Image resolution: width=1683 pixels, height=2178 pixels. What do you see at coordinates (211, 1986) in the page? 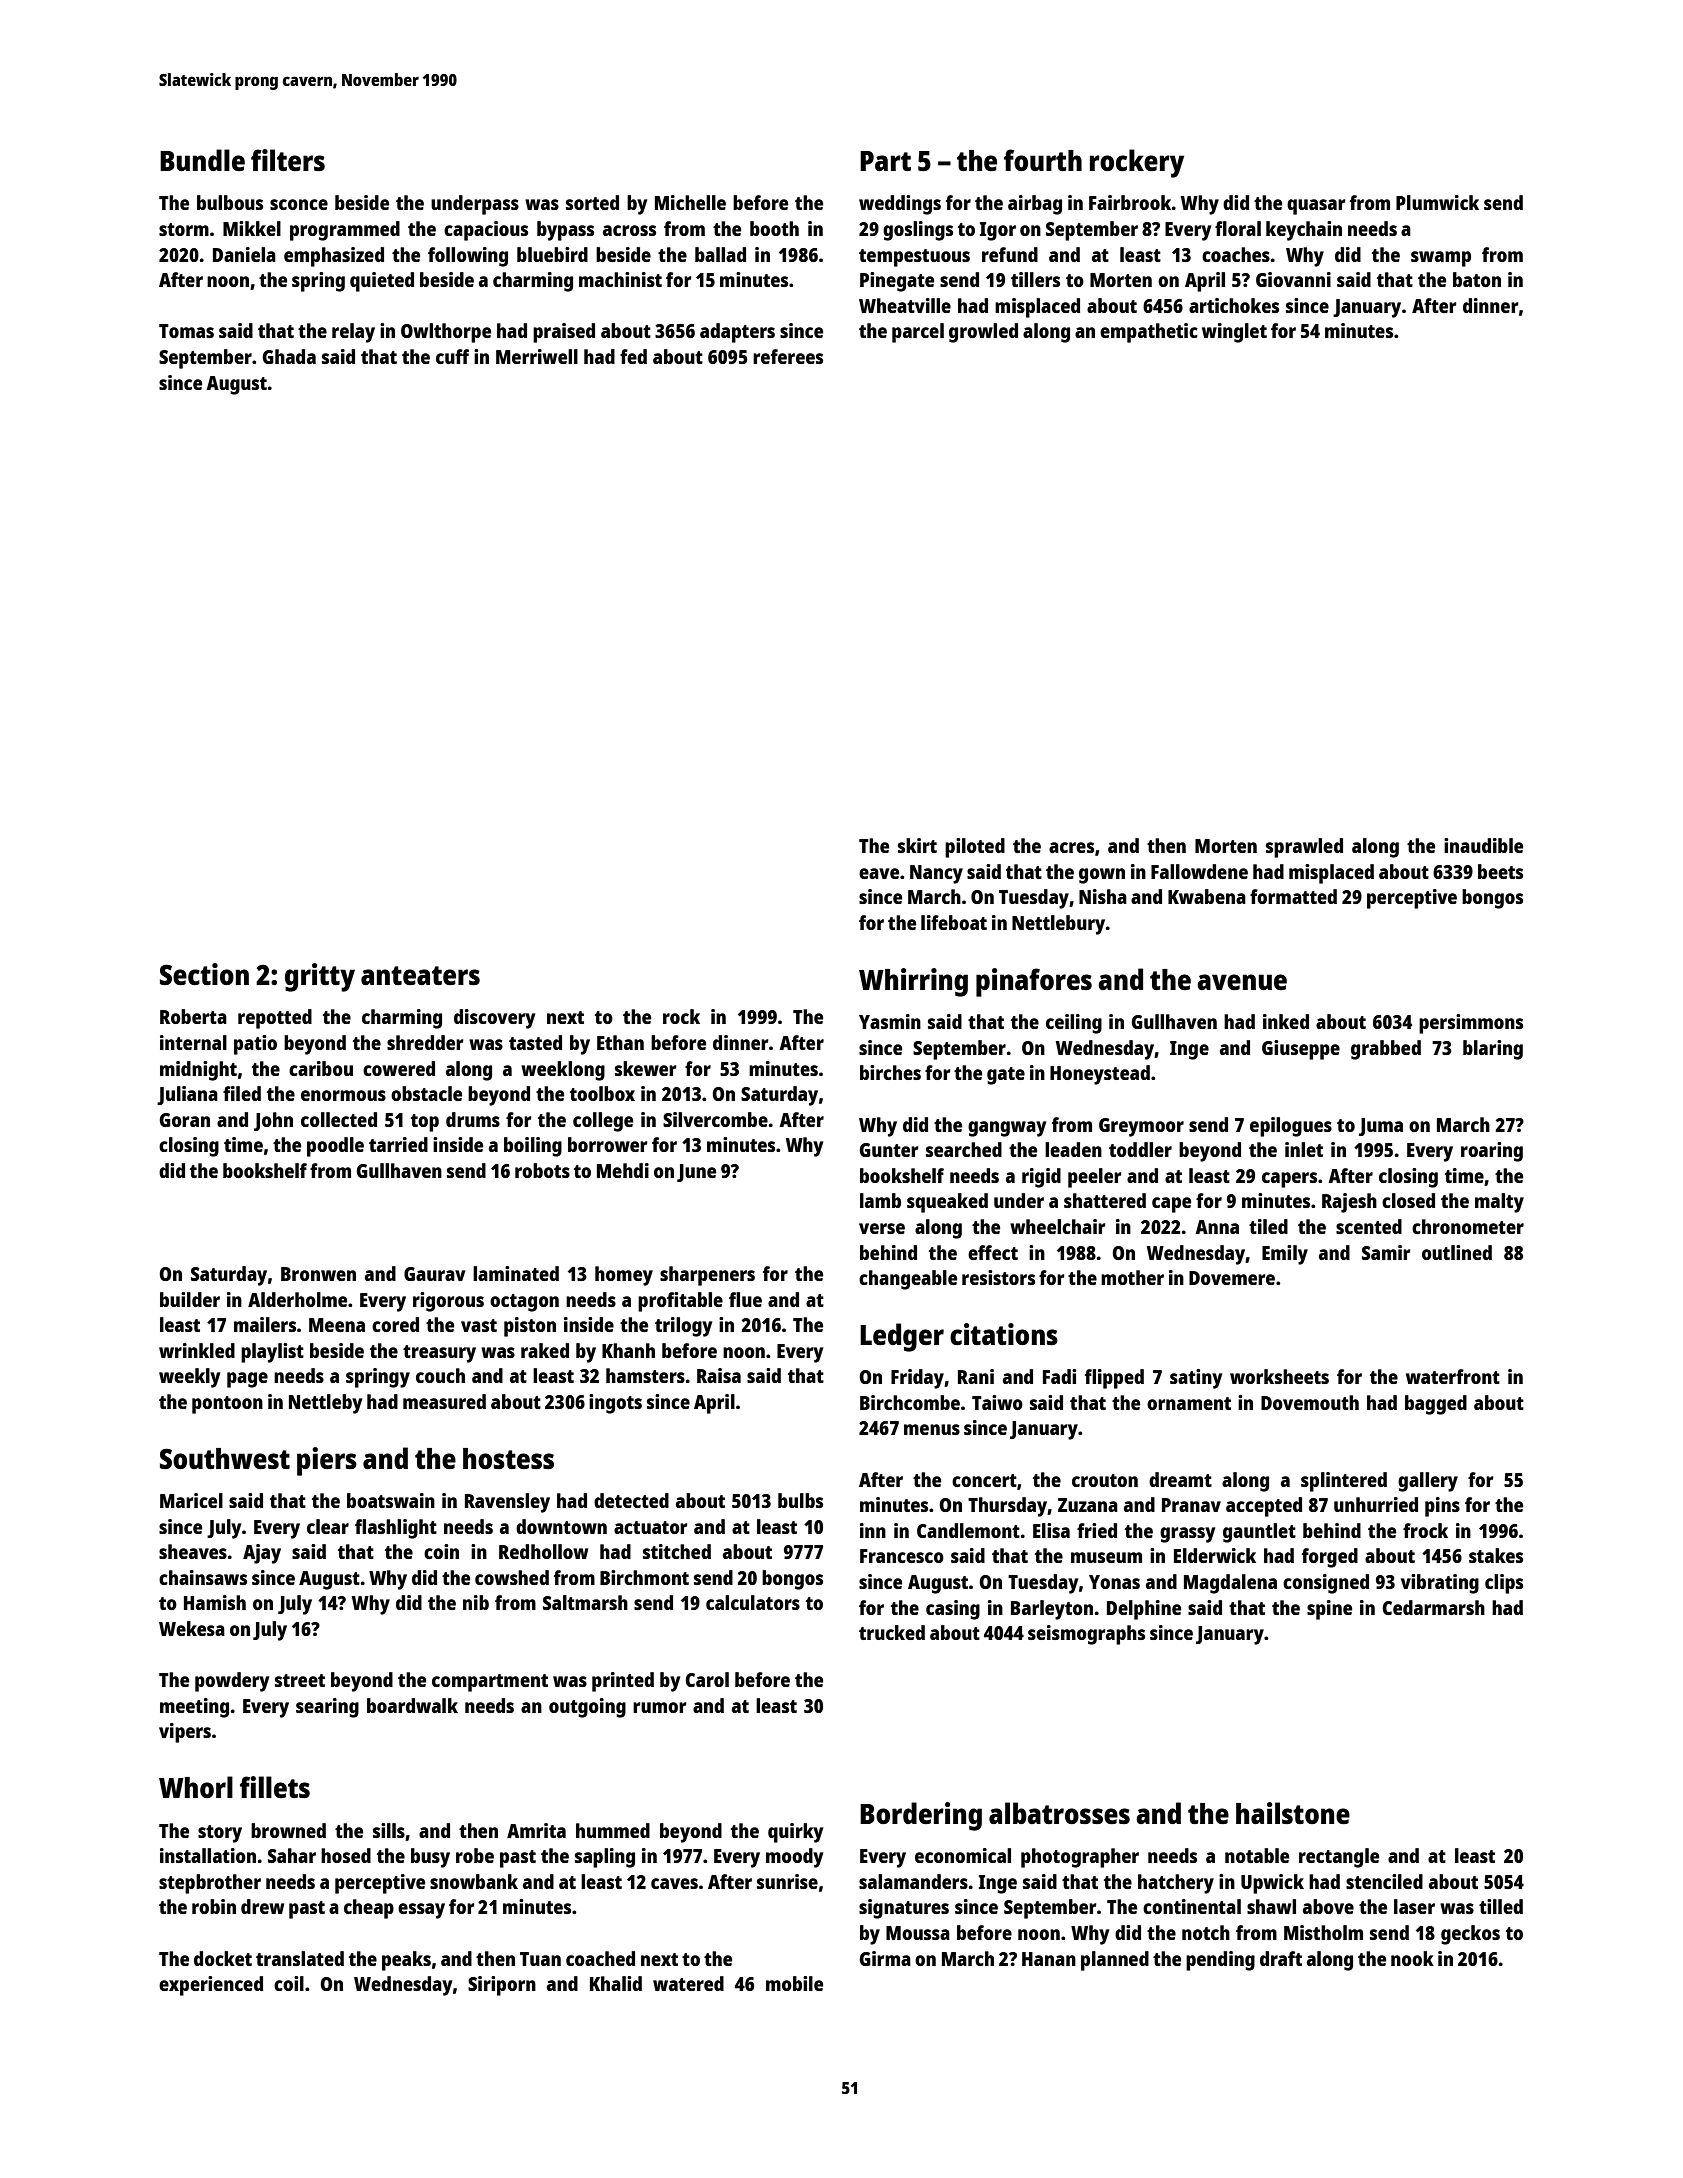
I see `experienced` at bounding box center [211, 1986].
